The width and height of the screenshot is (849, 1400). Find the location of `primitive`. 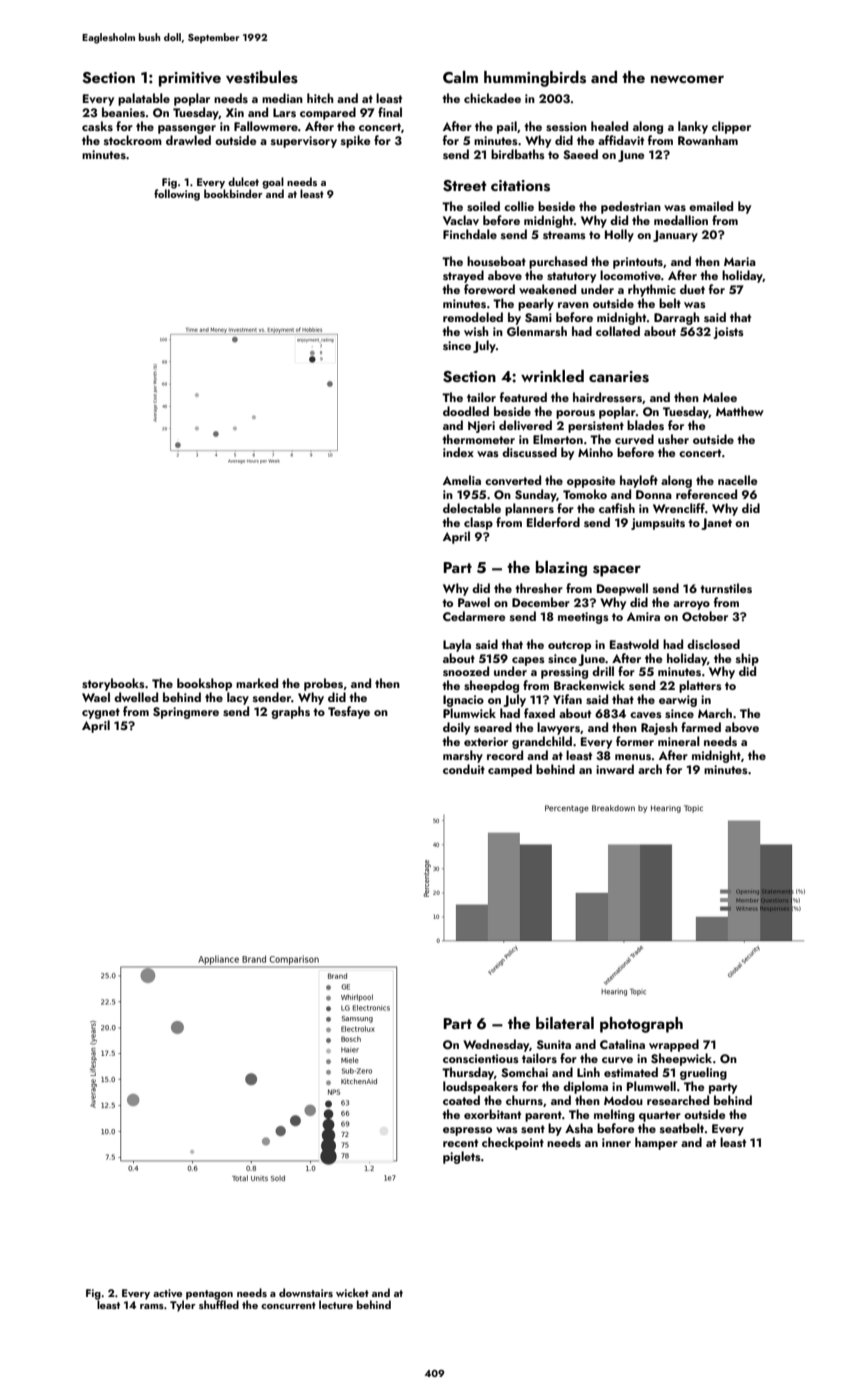

primitive is located at coordinates (190, 79).
